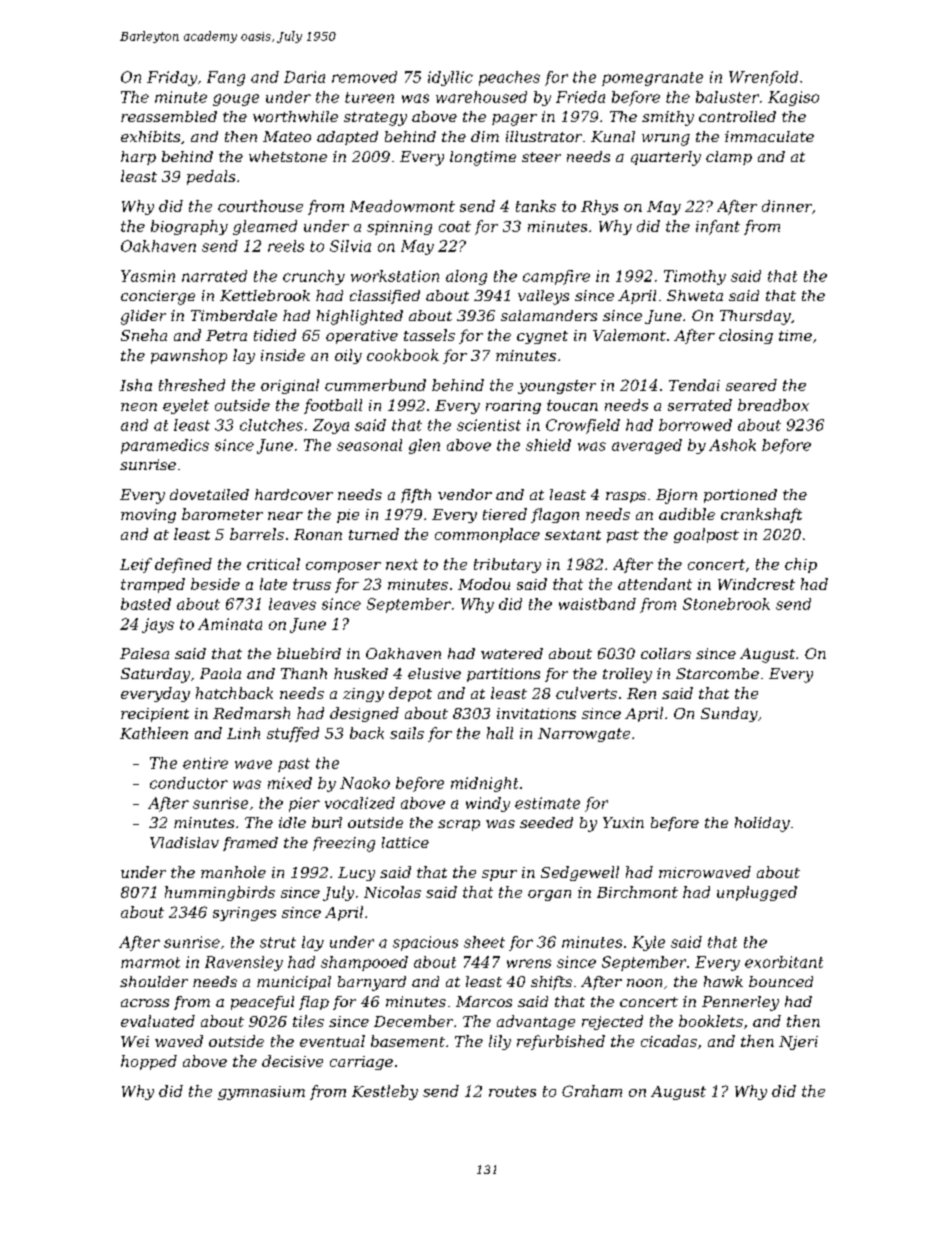 Image resolution: width=952 pixels, height=1233 pixels. What do you see at coordinates (155, 715) in the document?
I see `recipient` at bounding box center [155, 715].
